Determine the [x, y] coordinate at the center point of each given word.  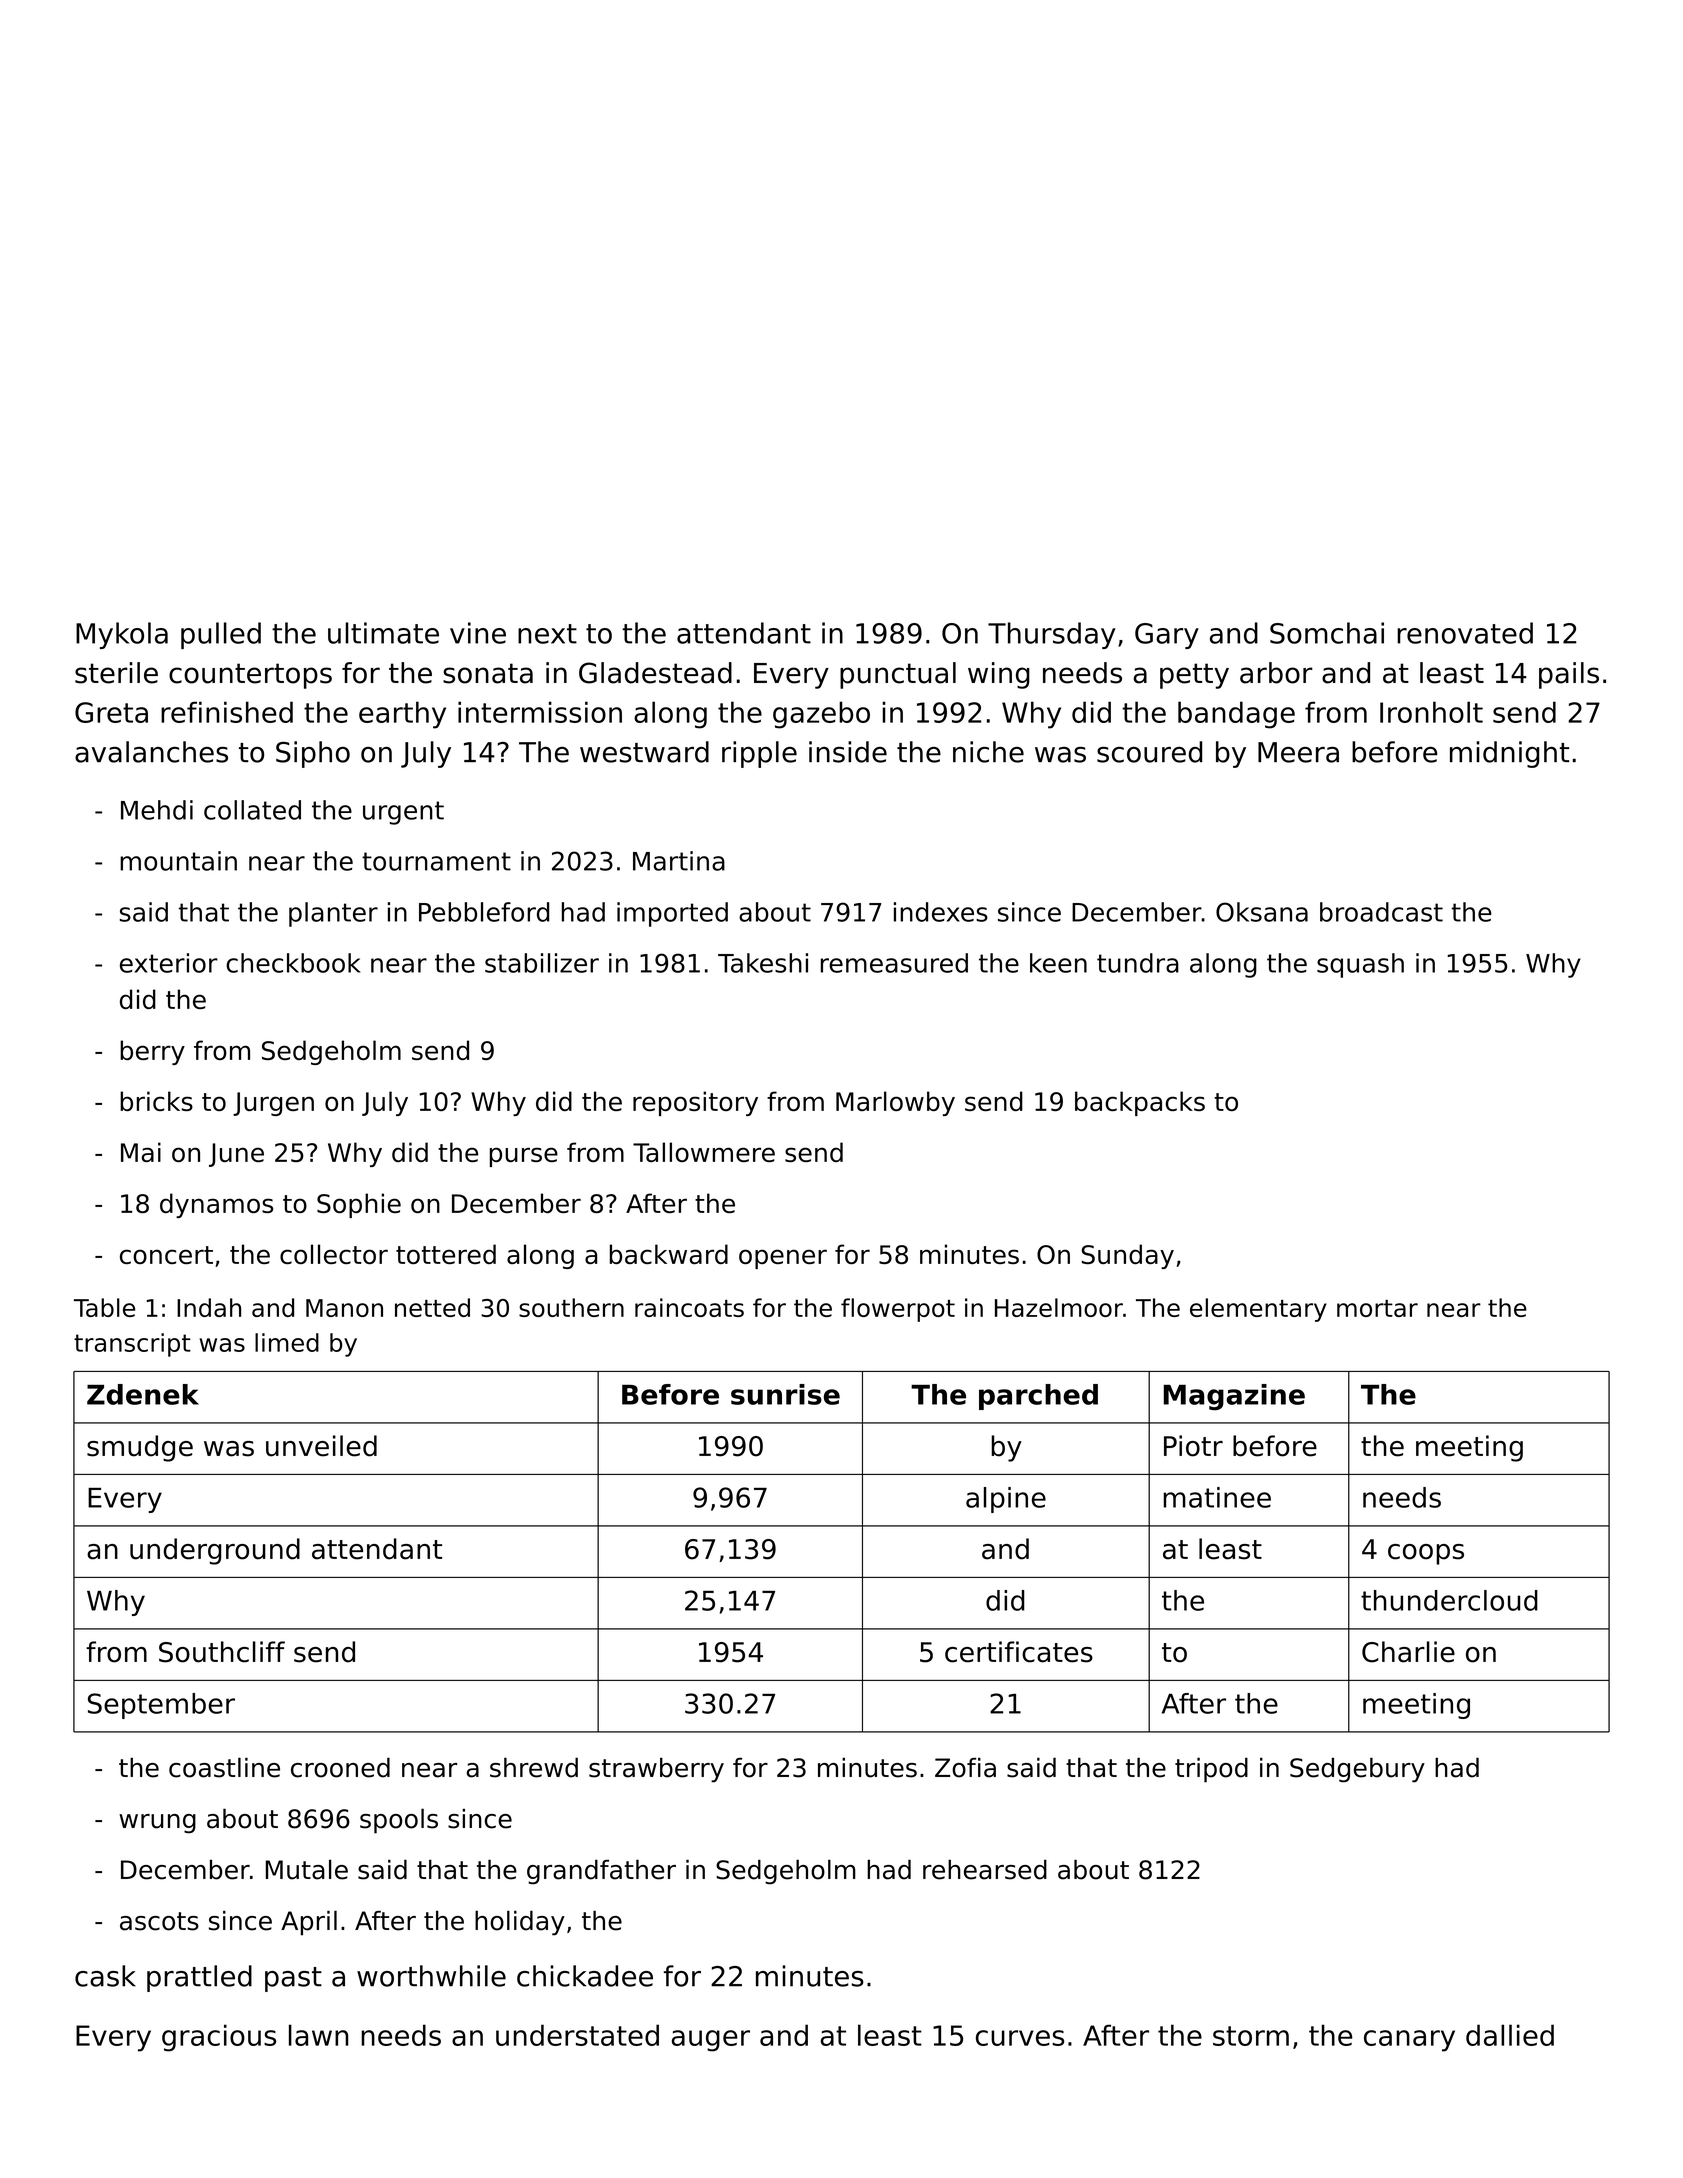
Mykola [122, 635]
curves [1020, 2038]
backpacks [1140, 1103]
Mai [141, 1152]
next [547, 634]
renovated [1465, 633]
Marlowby [895, 1103]
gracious [219, 2038]
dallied [1510, 2035]
